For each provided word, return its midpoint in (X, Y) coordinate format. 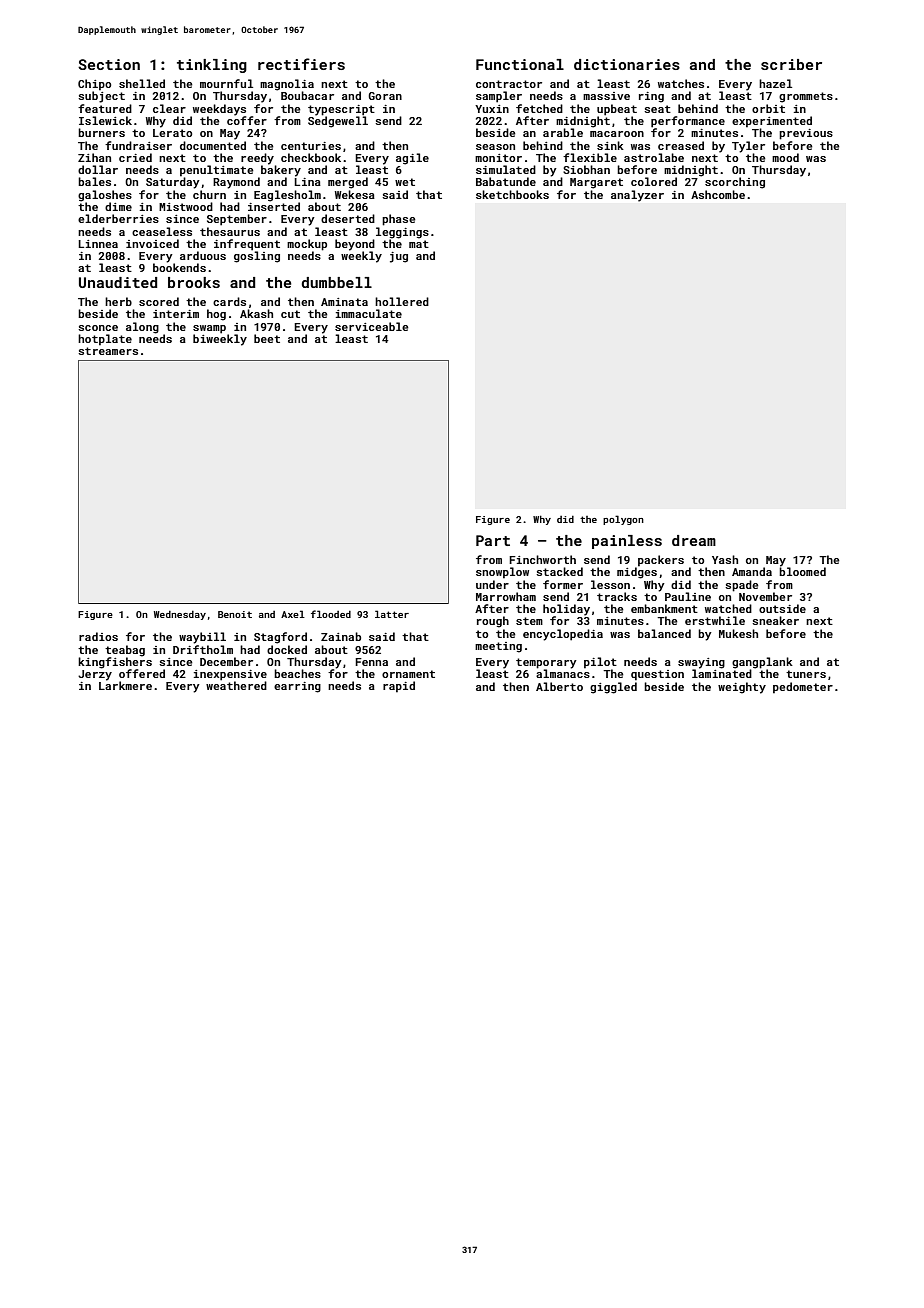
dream (694, 540)
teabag (125, 651)
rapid (399, 687)
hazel (775, 83)
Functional (520, 64)
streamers (108, 351)
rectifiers (301, 64)
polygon (623, 520)
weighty (742, 688)
